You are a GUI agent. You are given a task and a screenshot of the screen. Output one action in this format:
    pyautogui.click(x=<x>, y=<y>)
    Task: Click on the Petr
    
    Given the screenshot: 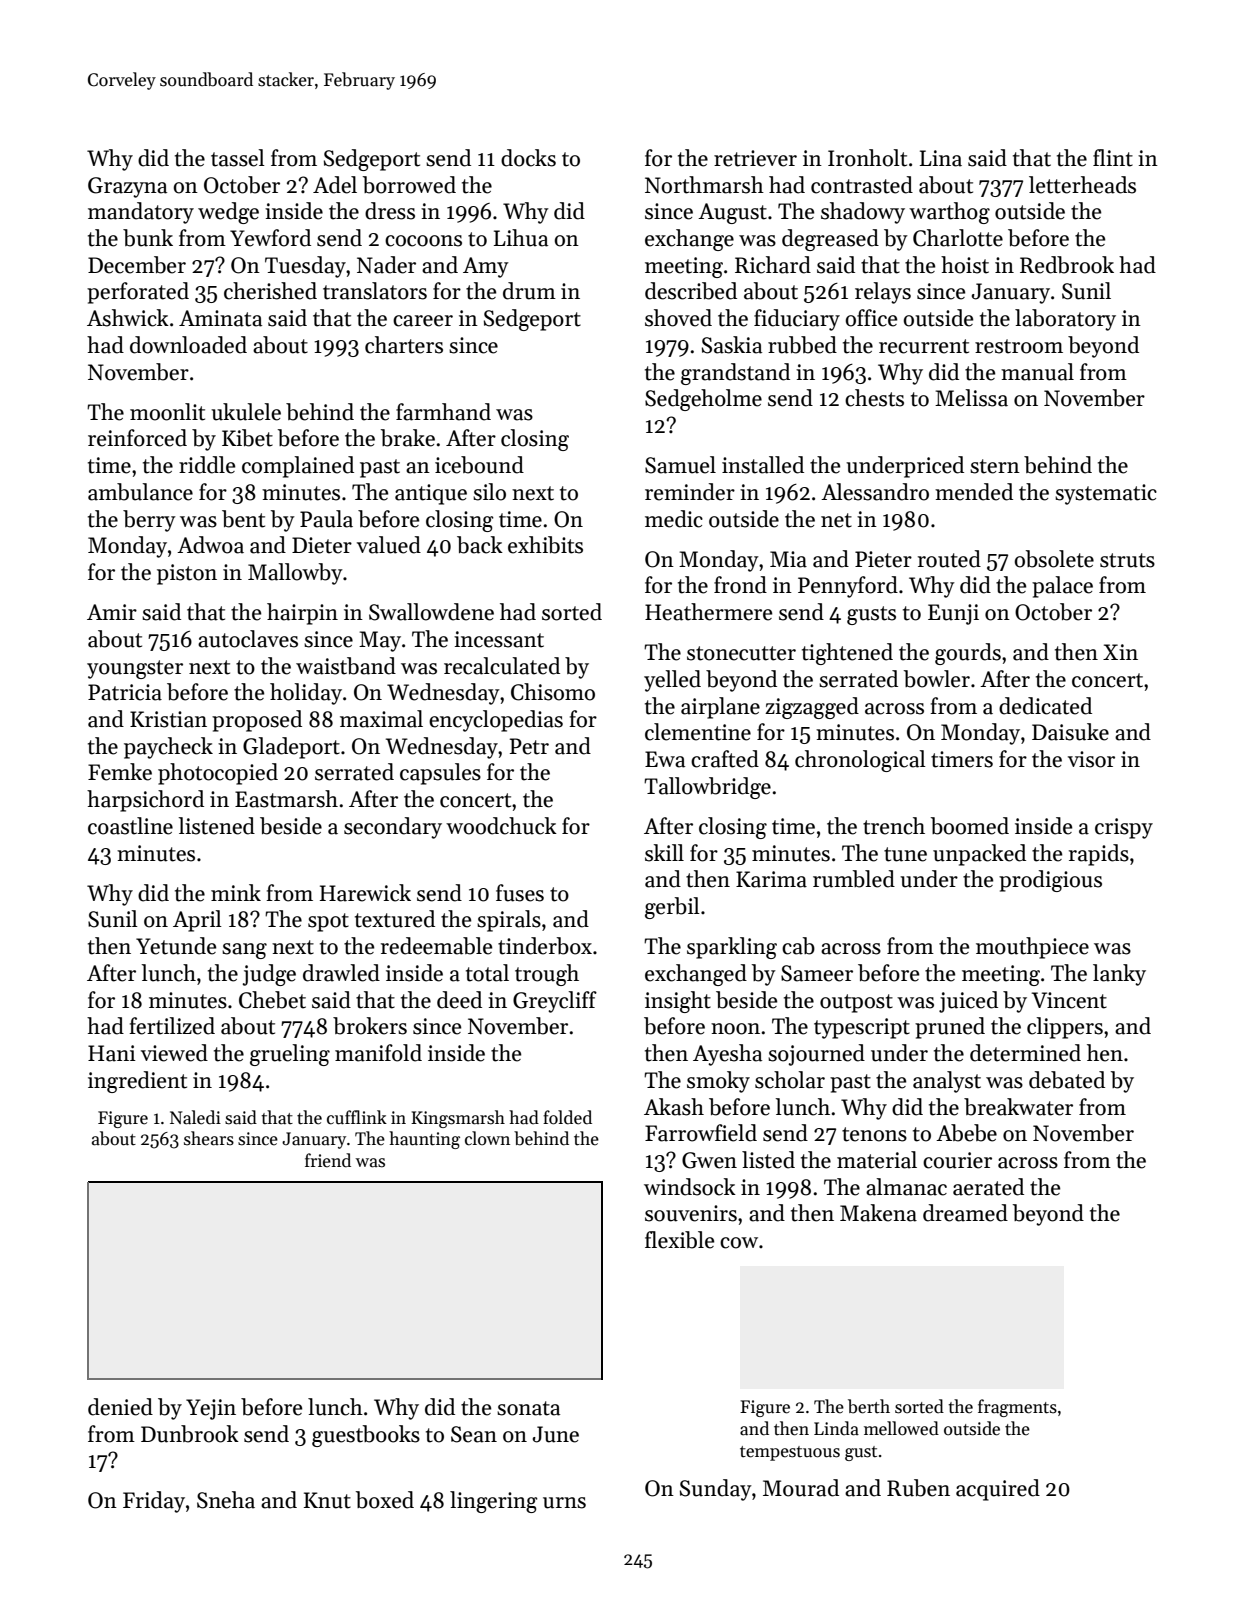 What is the action you would take?
    pyautogui.click(x=529, y=746)
